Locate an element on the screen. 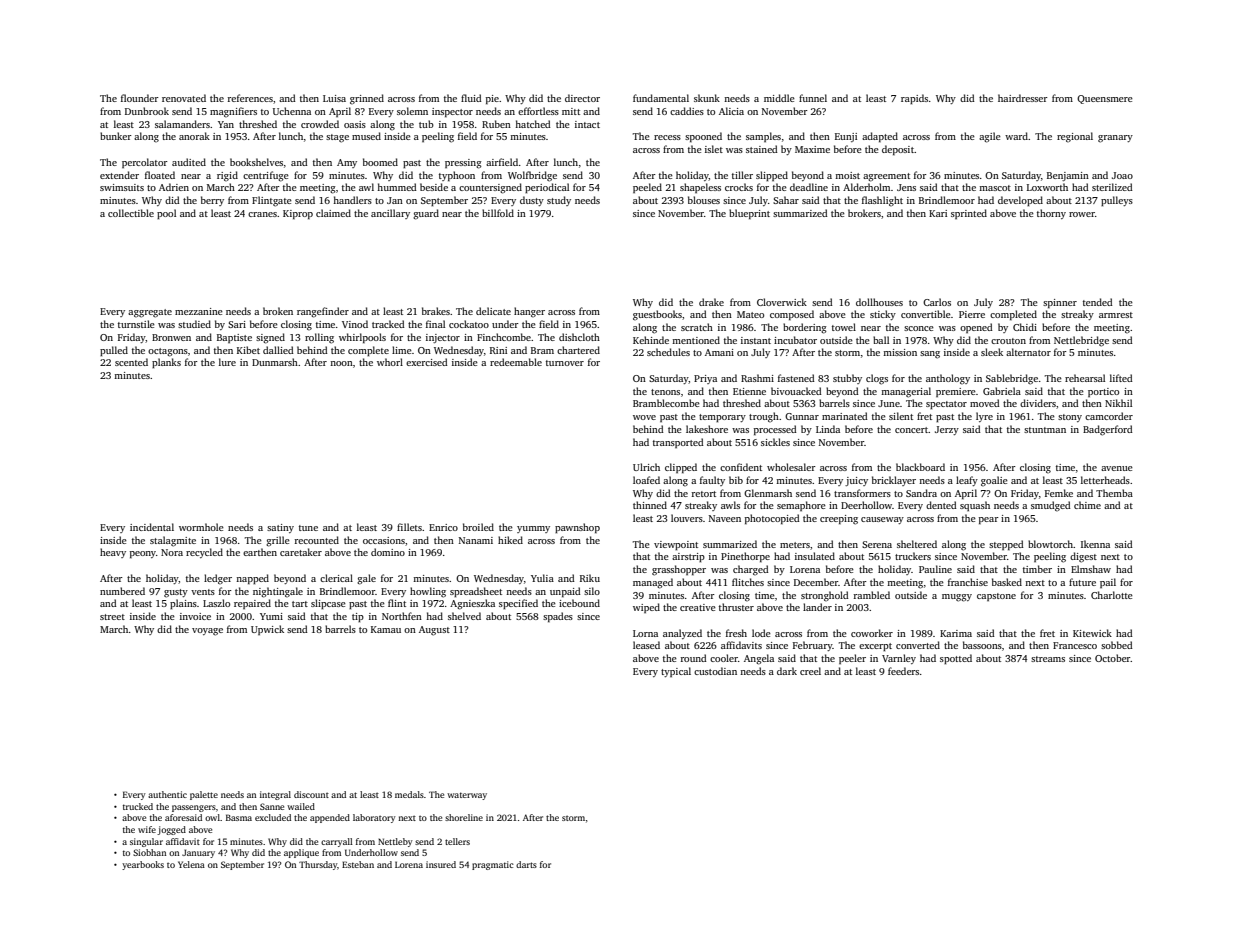  October is located at coordinates (1113, 658).
